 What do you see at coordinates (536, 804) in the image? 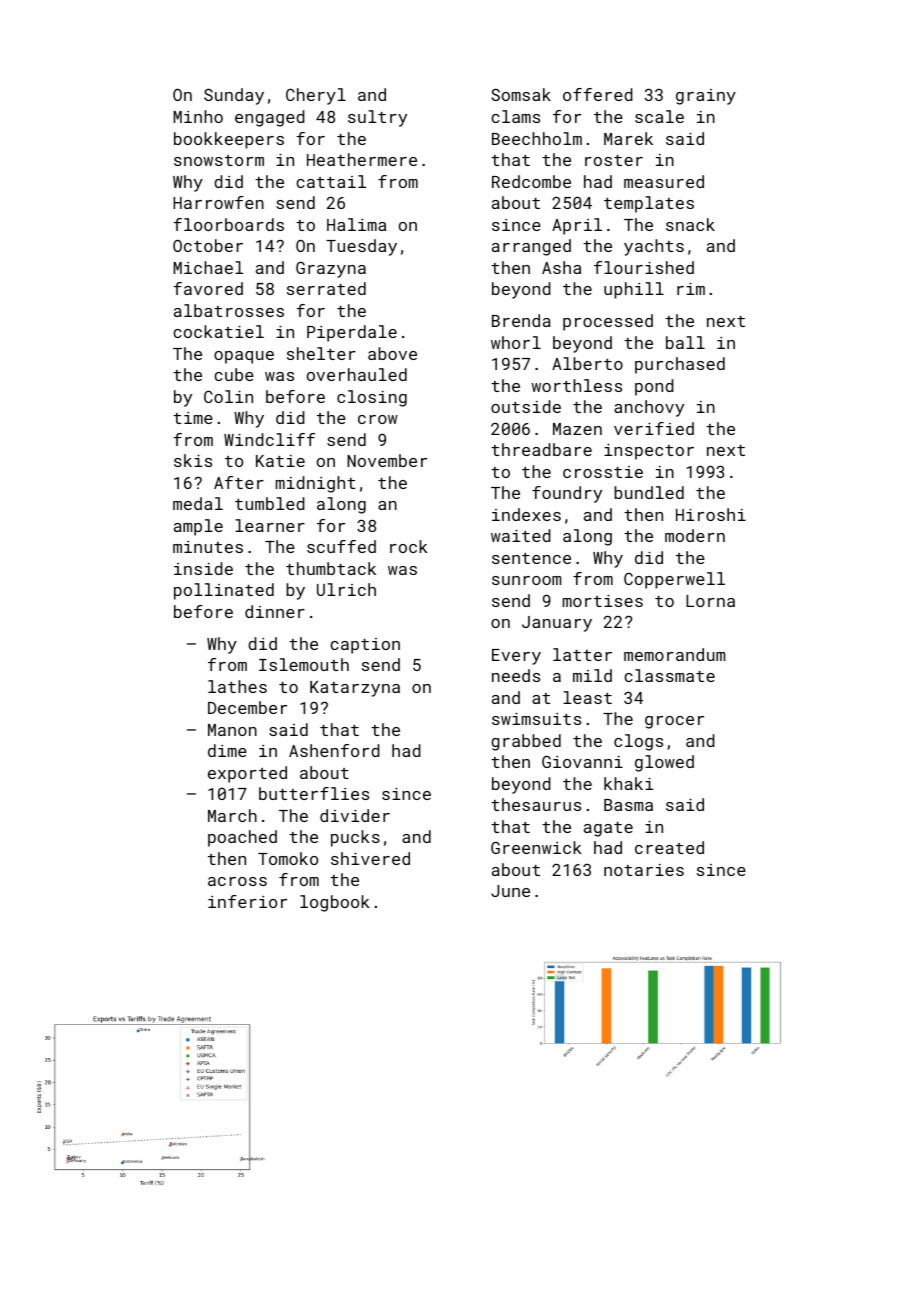
I see `thesaurus` at bounding box center [536, 804].
